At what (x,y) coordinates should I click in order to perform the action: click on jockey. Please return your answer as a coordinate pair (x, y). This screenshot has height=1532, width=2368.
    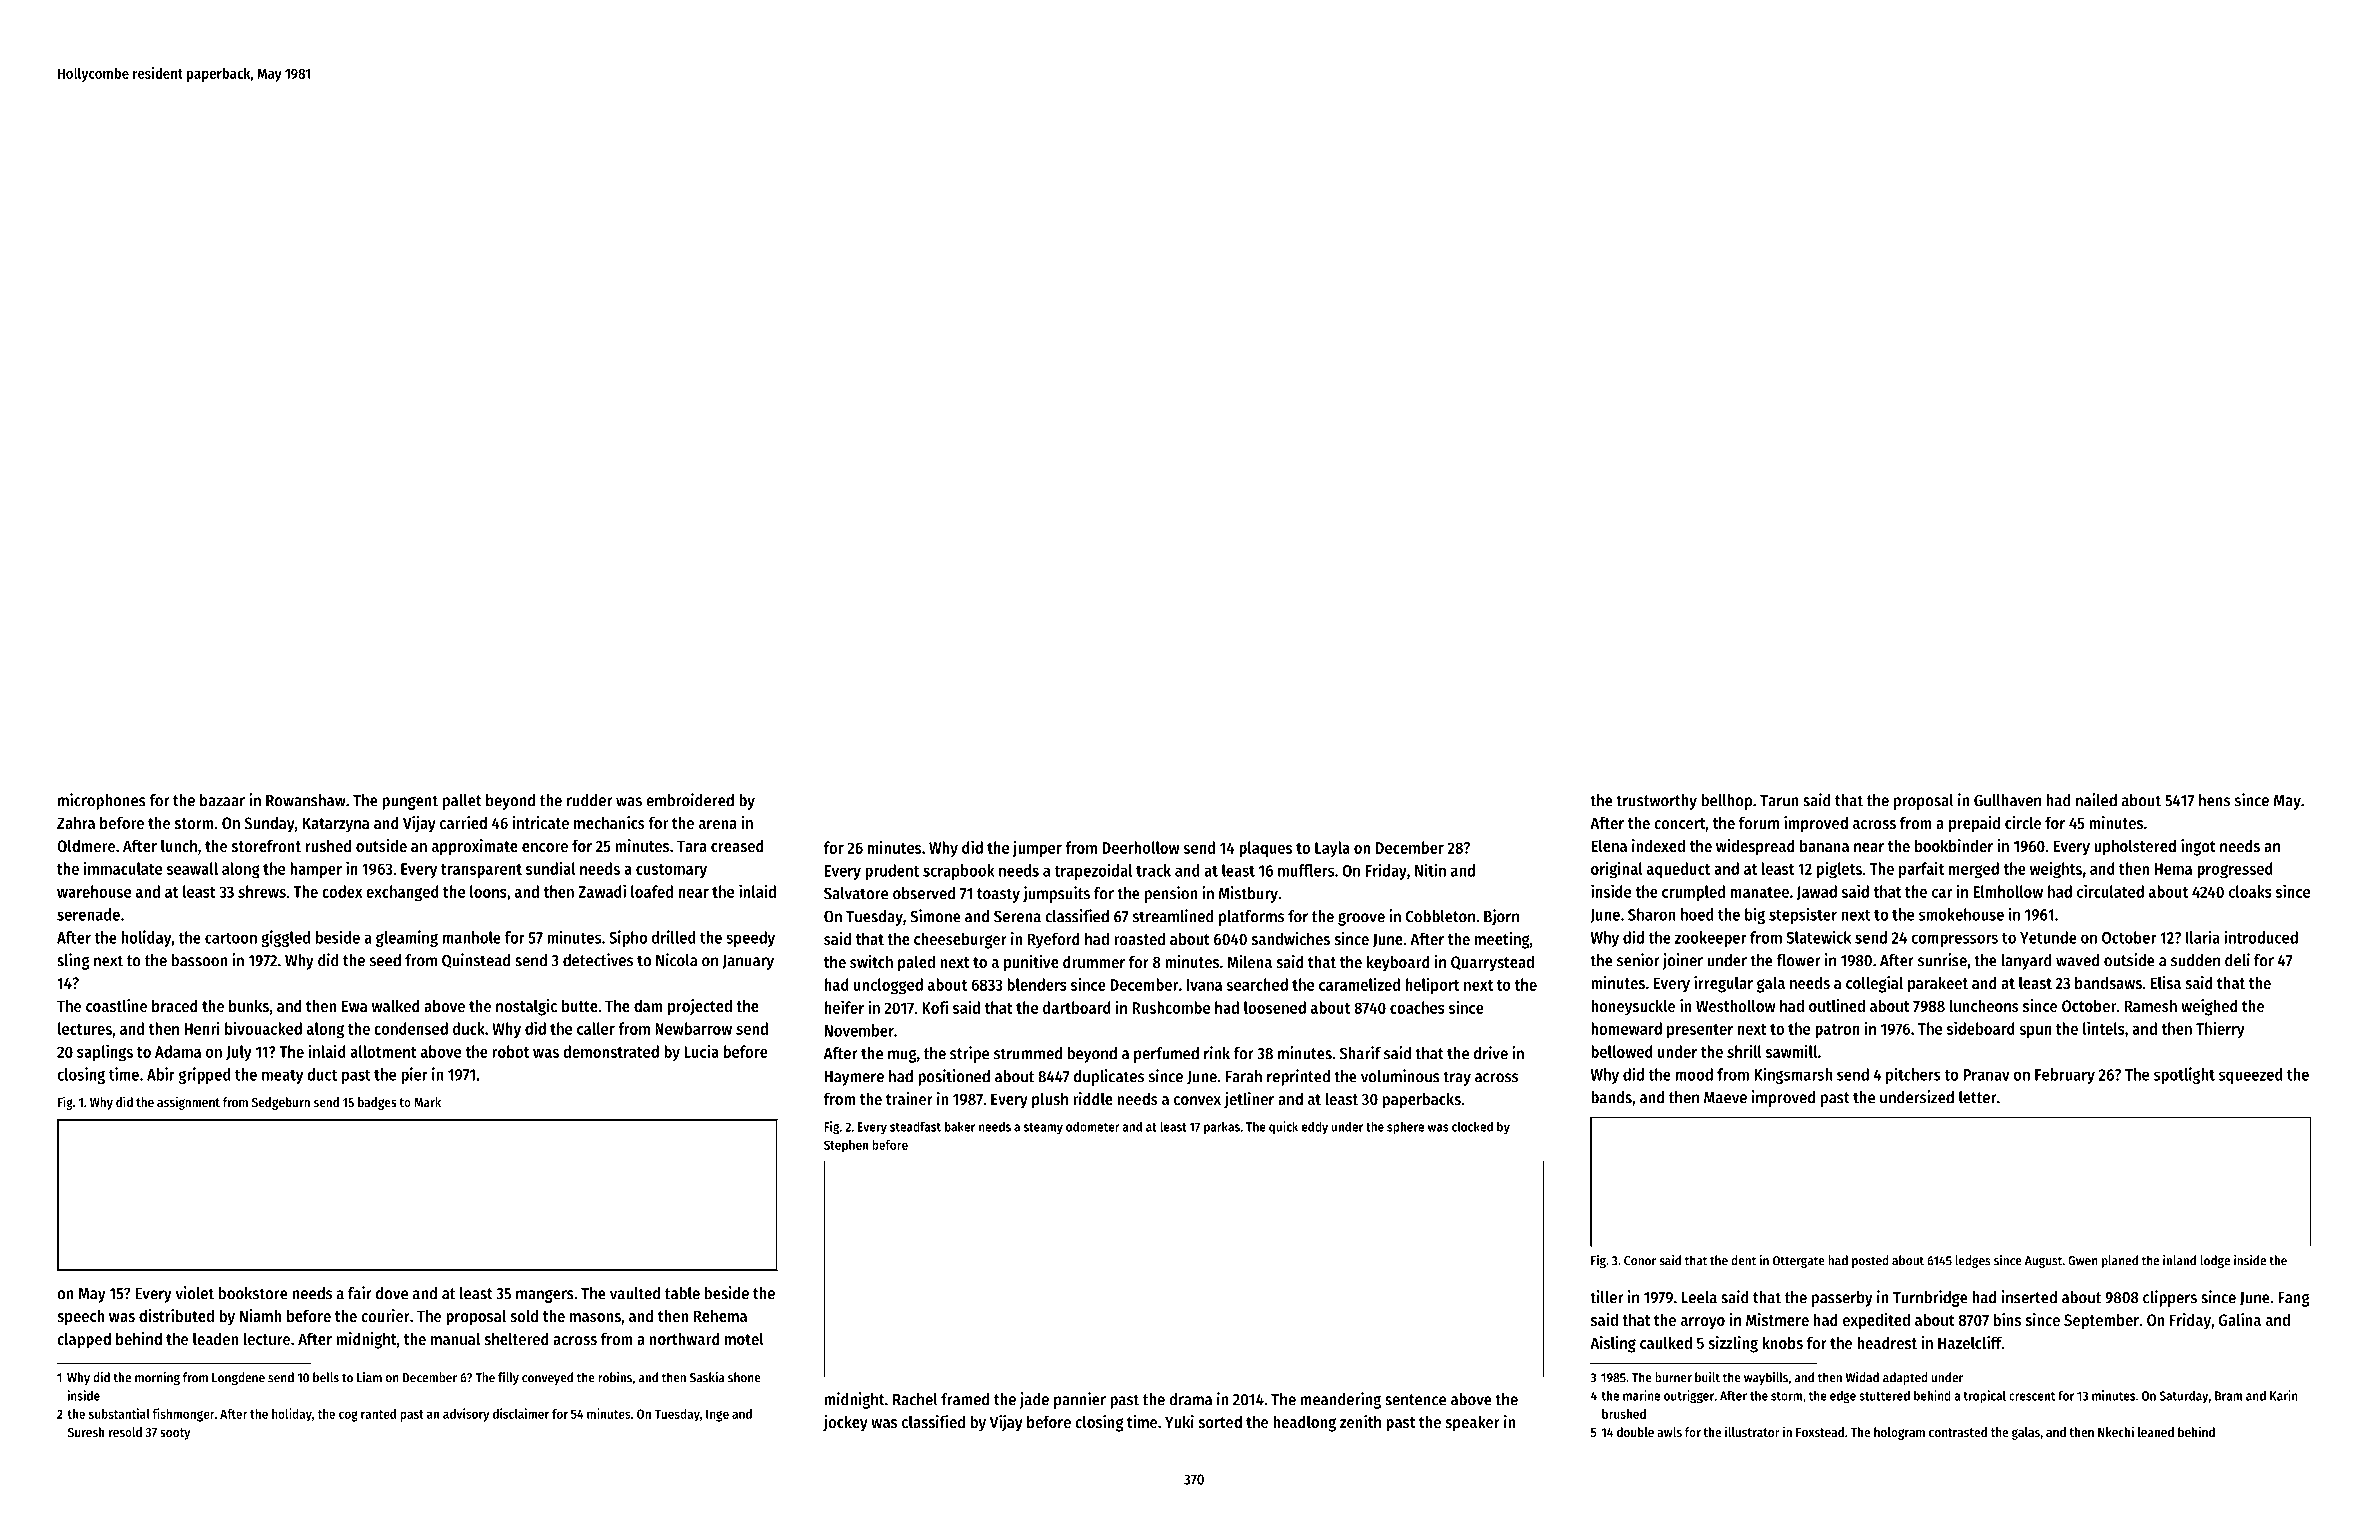
    Looking at the image, I should click on (845, 1423).
